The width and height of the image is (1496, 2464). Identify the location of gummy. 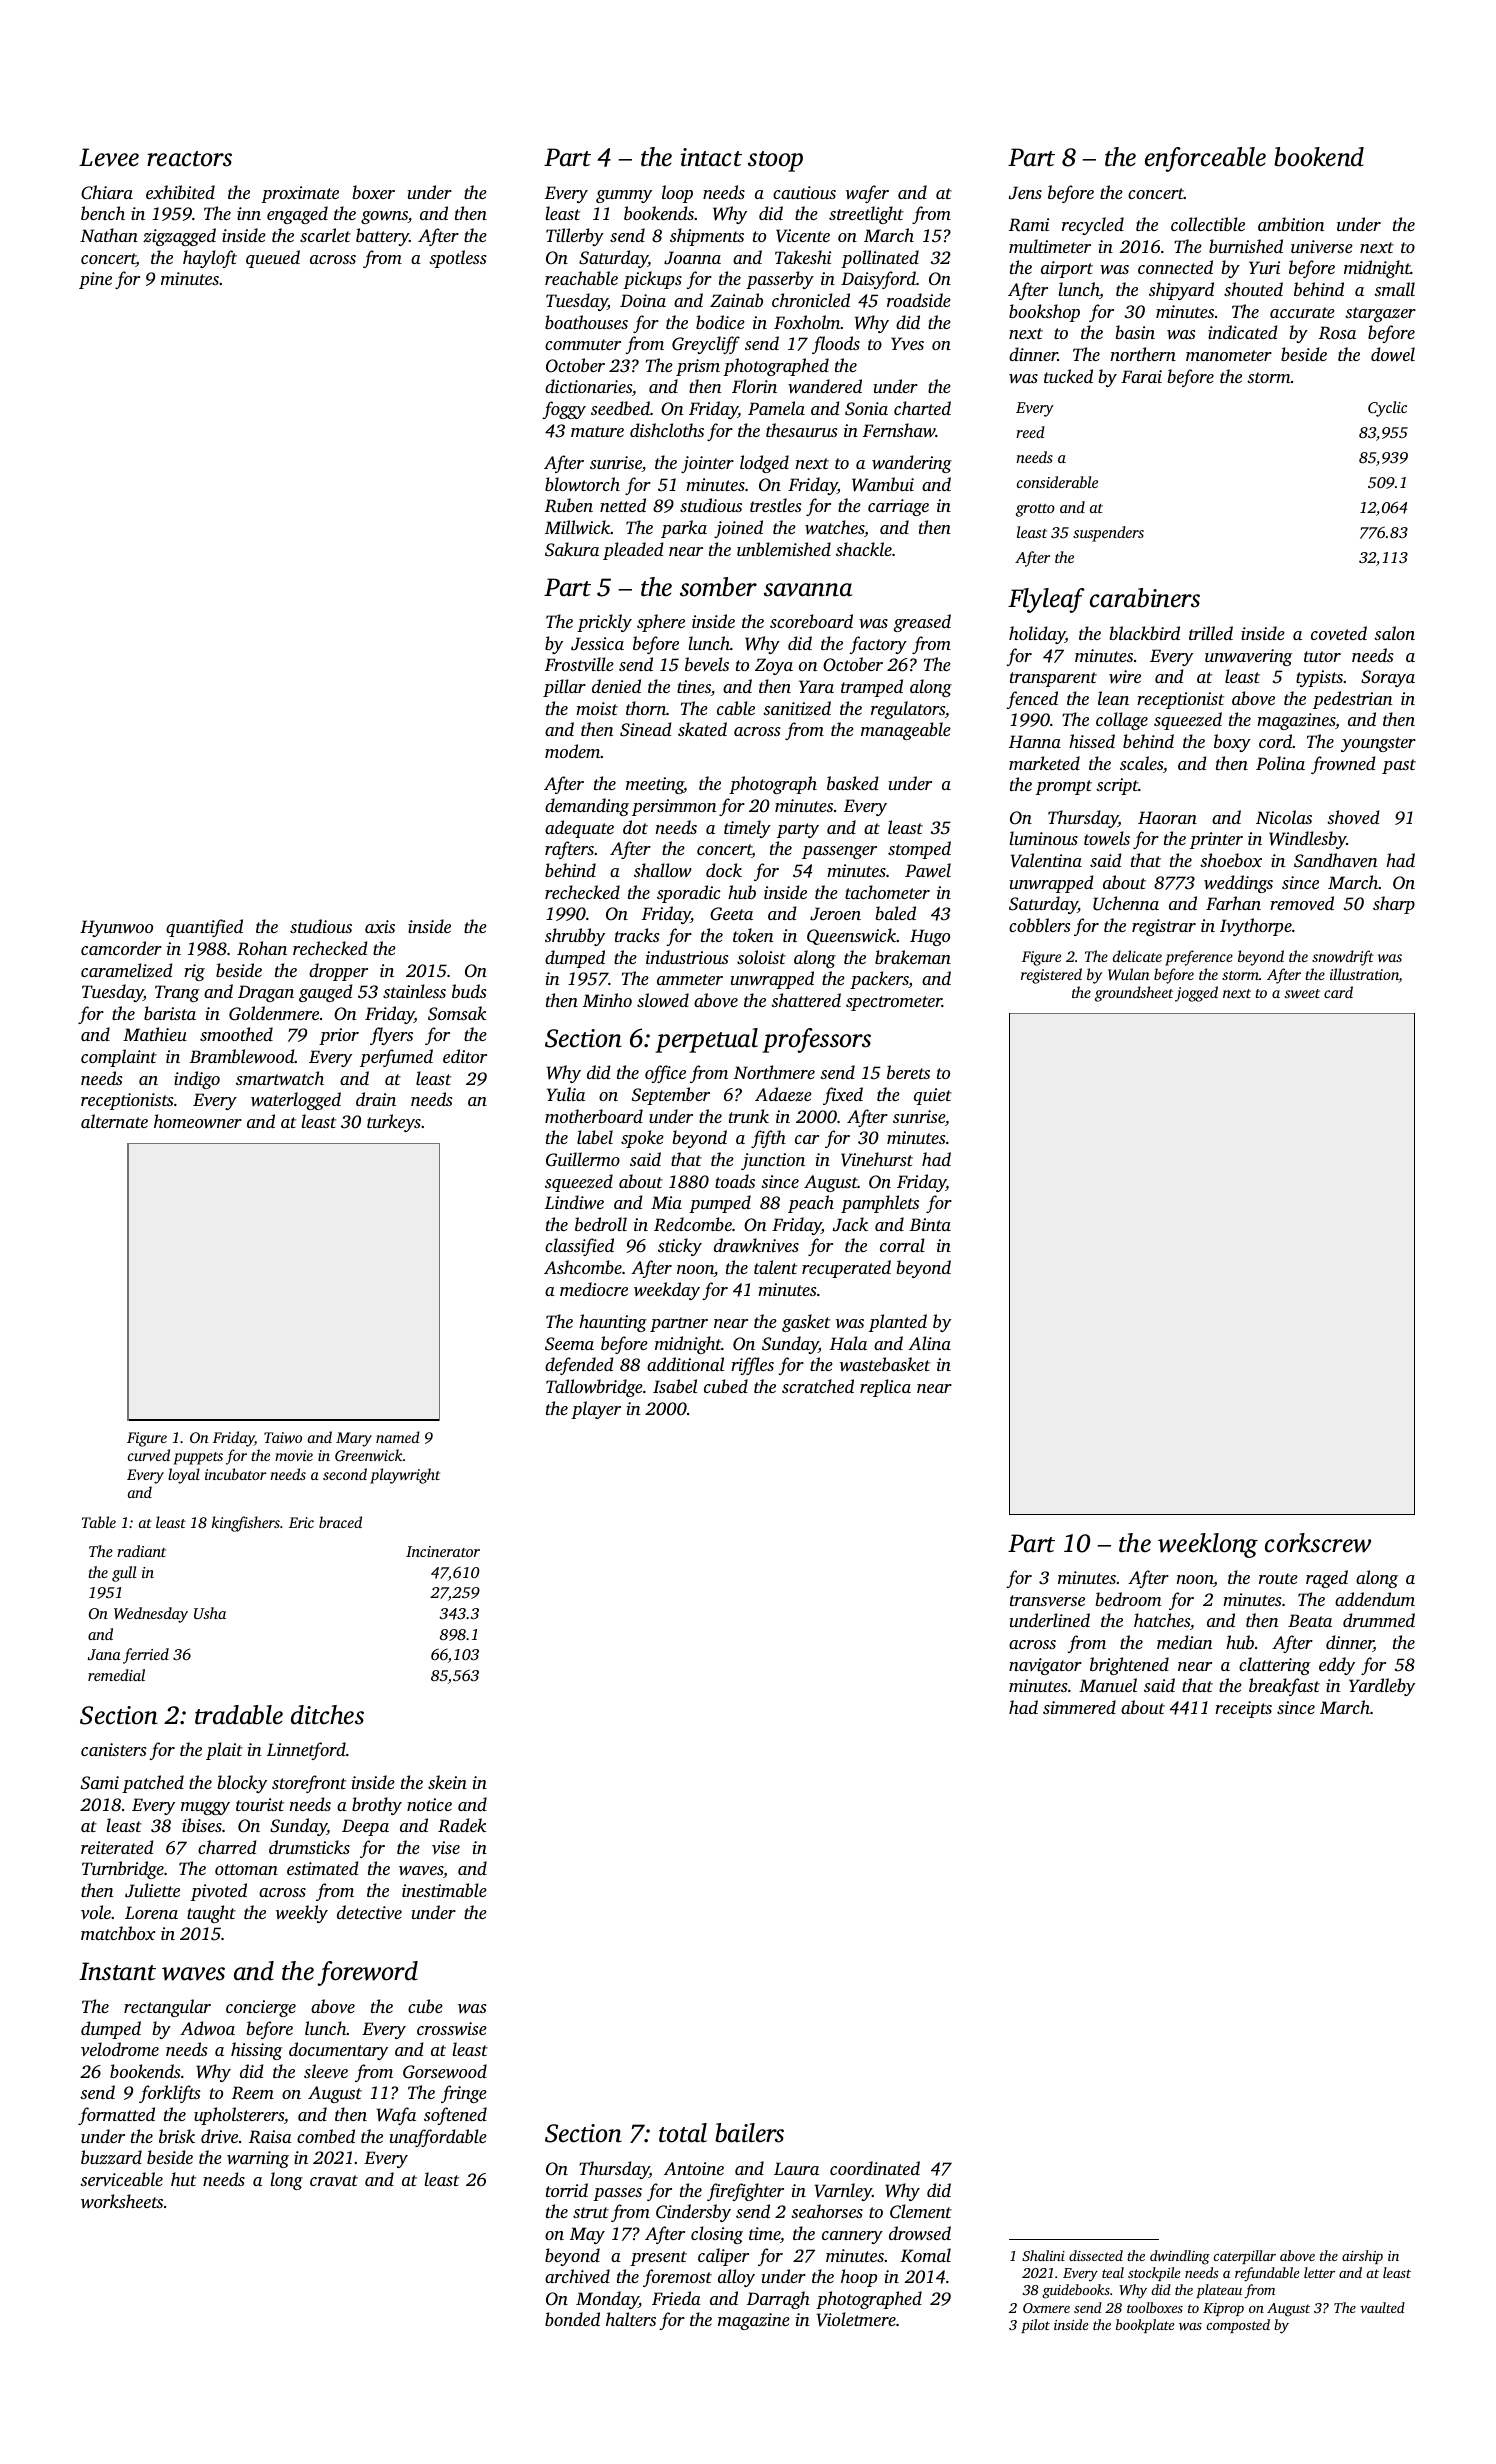
(624, 196).
